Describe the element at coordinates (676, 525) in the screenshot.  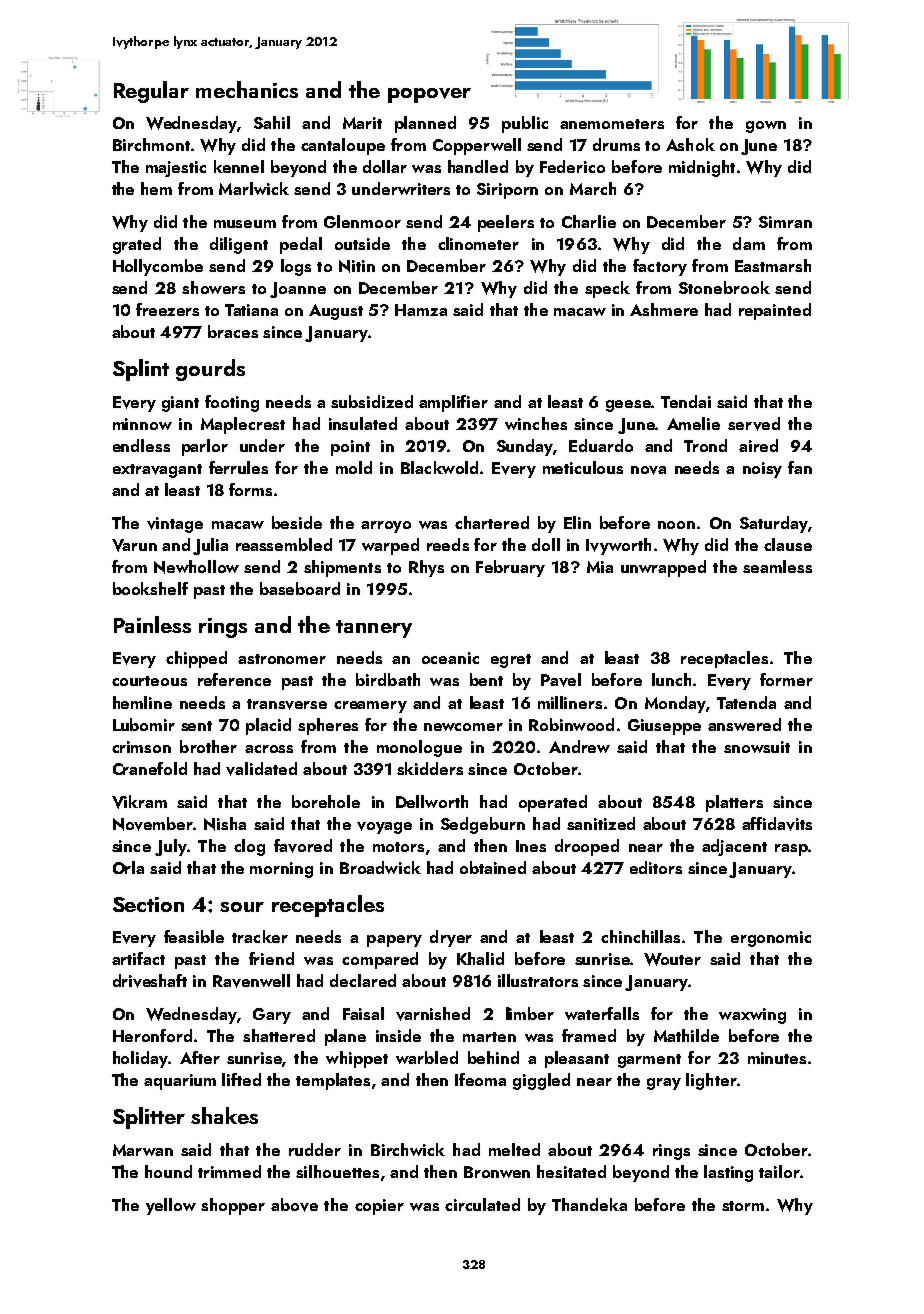
I see `noon` at that location.
